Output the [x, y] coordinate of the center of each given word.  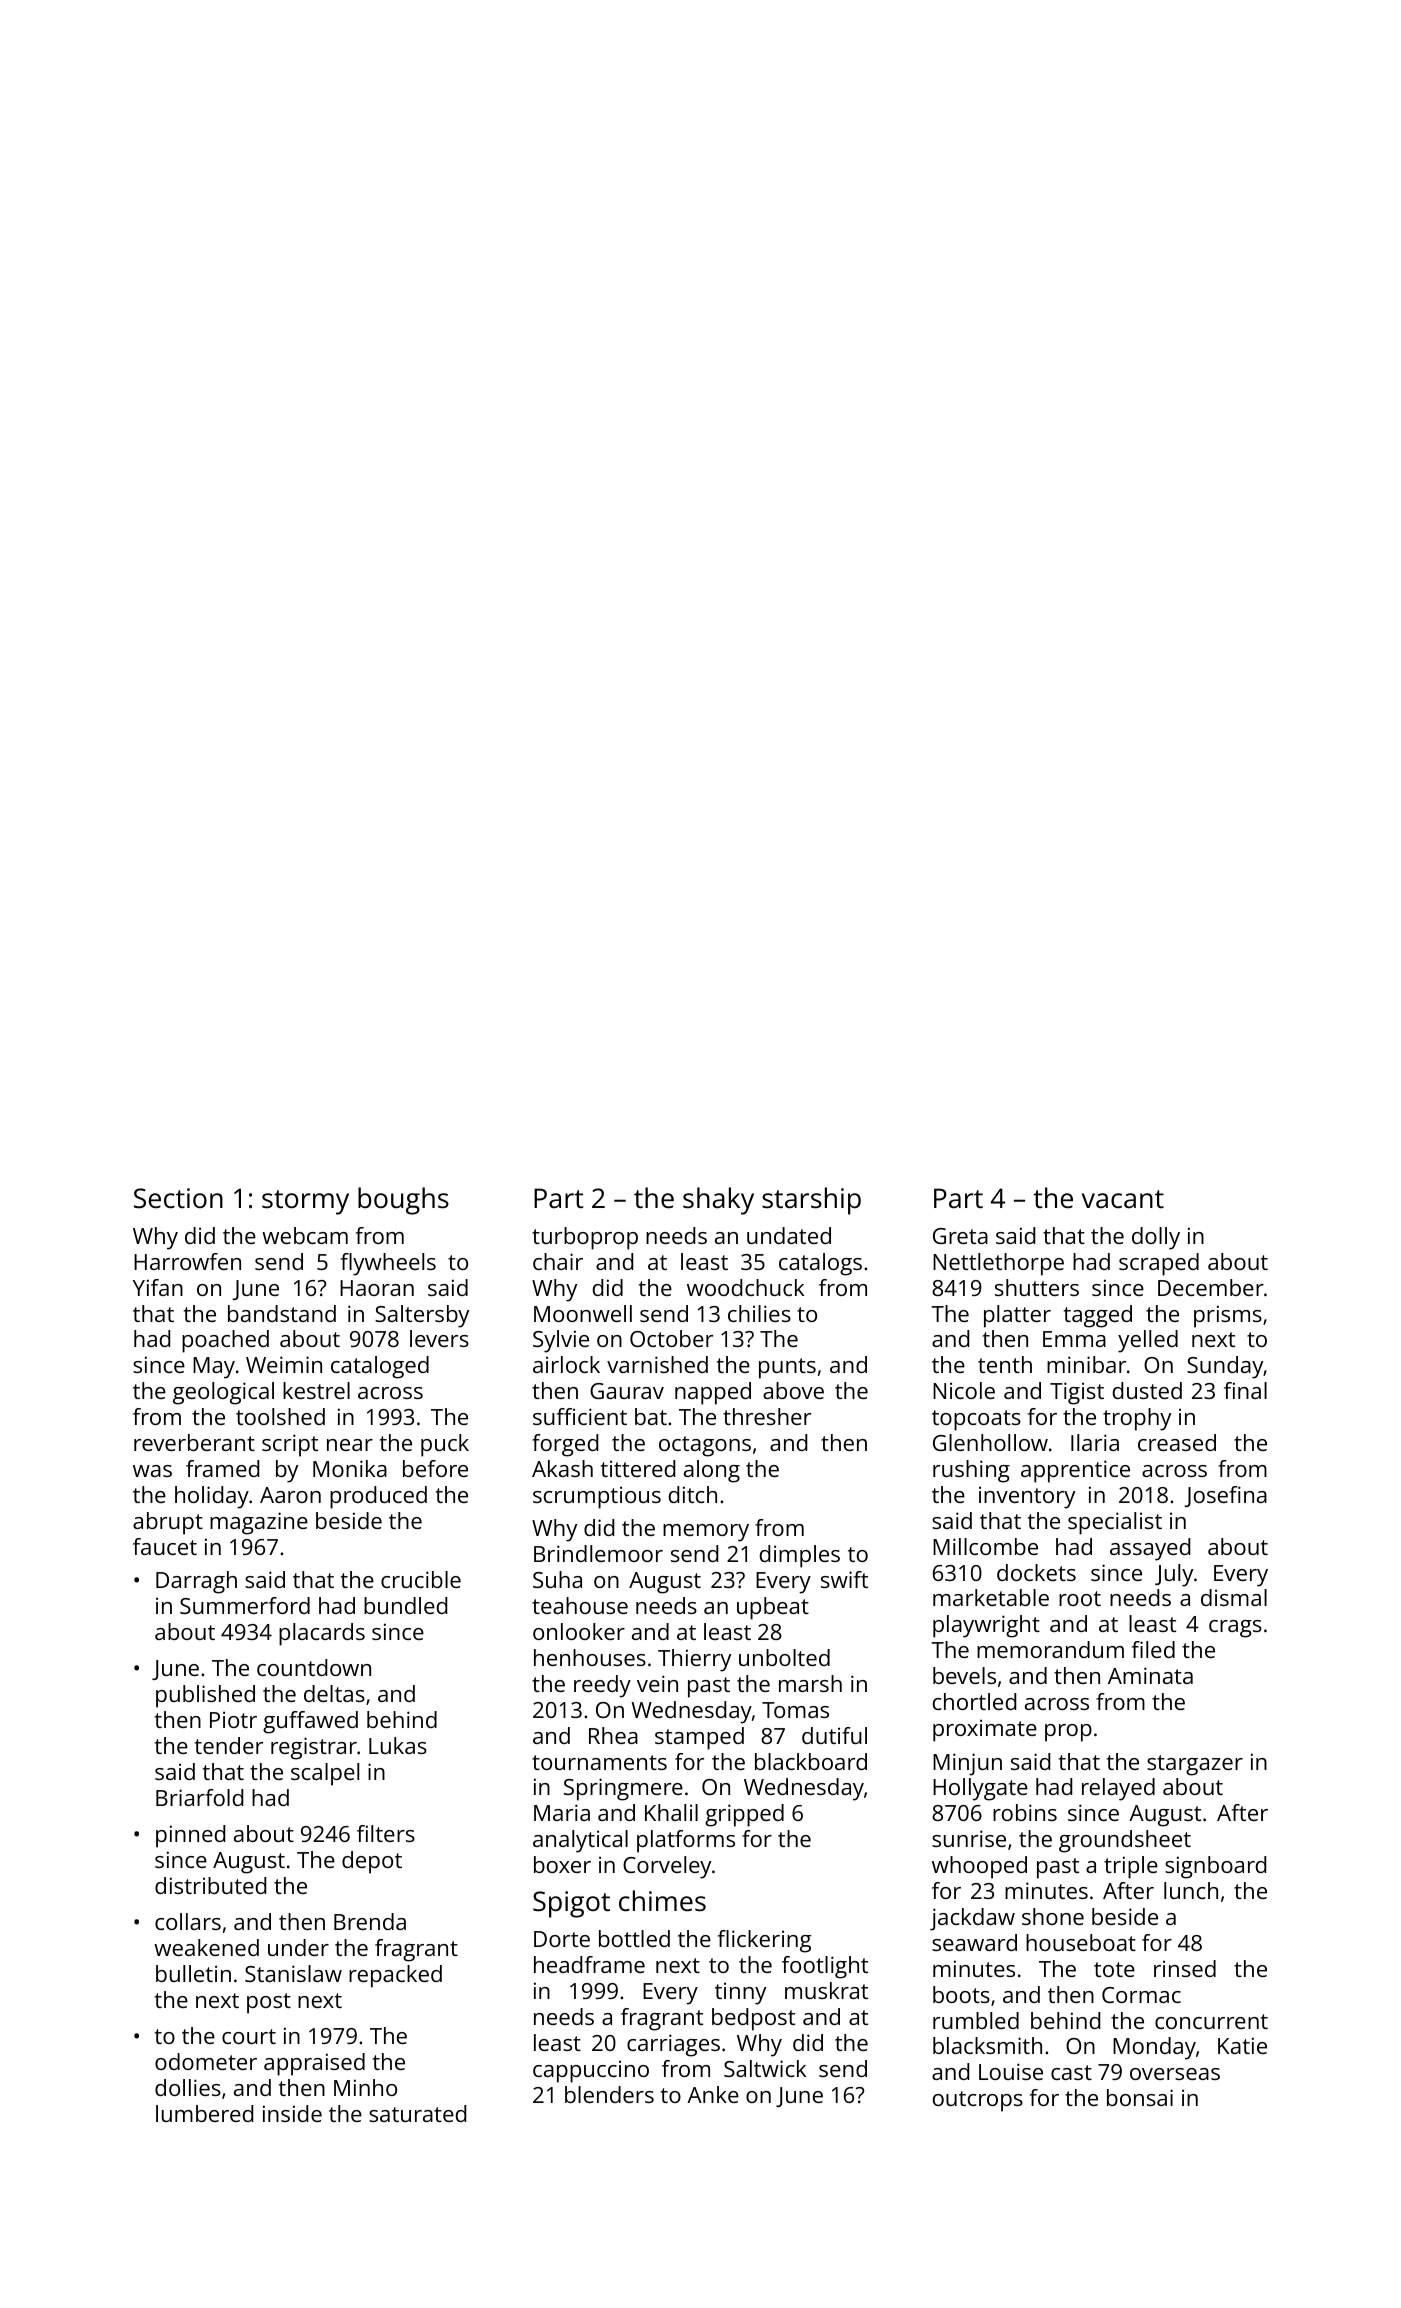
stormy [305, 1202]
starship [811, 1201]
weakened [206, 1947]
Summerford [245, 1605]
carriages [673, 2045]
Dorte [562, 1939]
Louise [1011, 2071]
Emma [1074, 1339]
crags [1235, 1629]
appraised [314, 2064]
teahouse [580, 1605]
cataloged [380, 1367]
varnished [657, 1364]
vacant [1123, 1199]
